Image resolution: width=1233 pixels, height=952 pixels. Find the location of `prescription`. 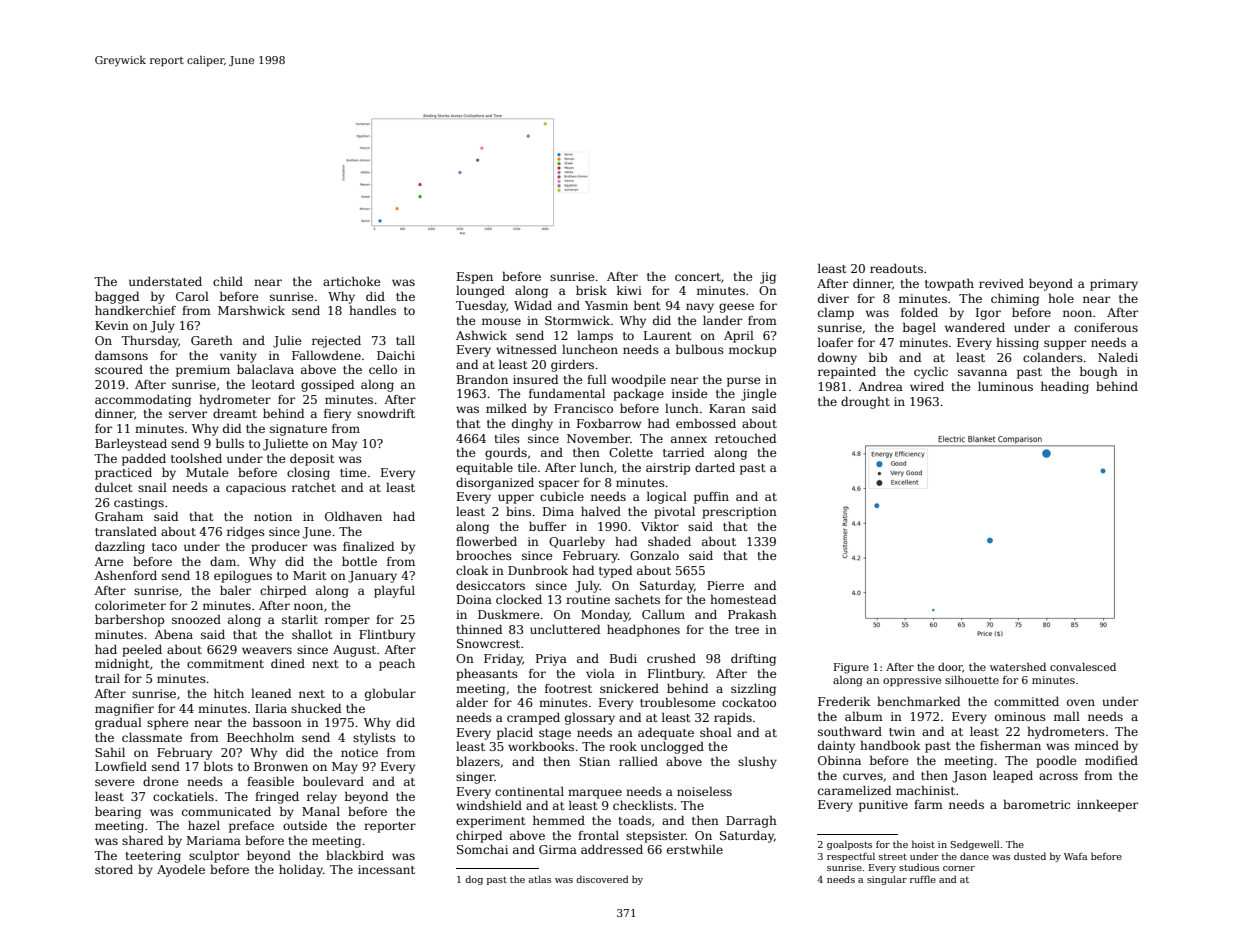

prescription is located at coordinates (739, 513).
